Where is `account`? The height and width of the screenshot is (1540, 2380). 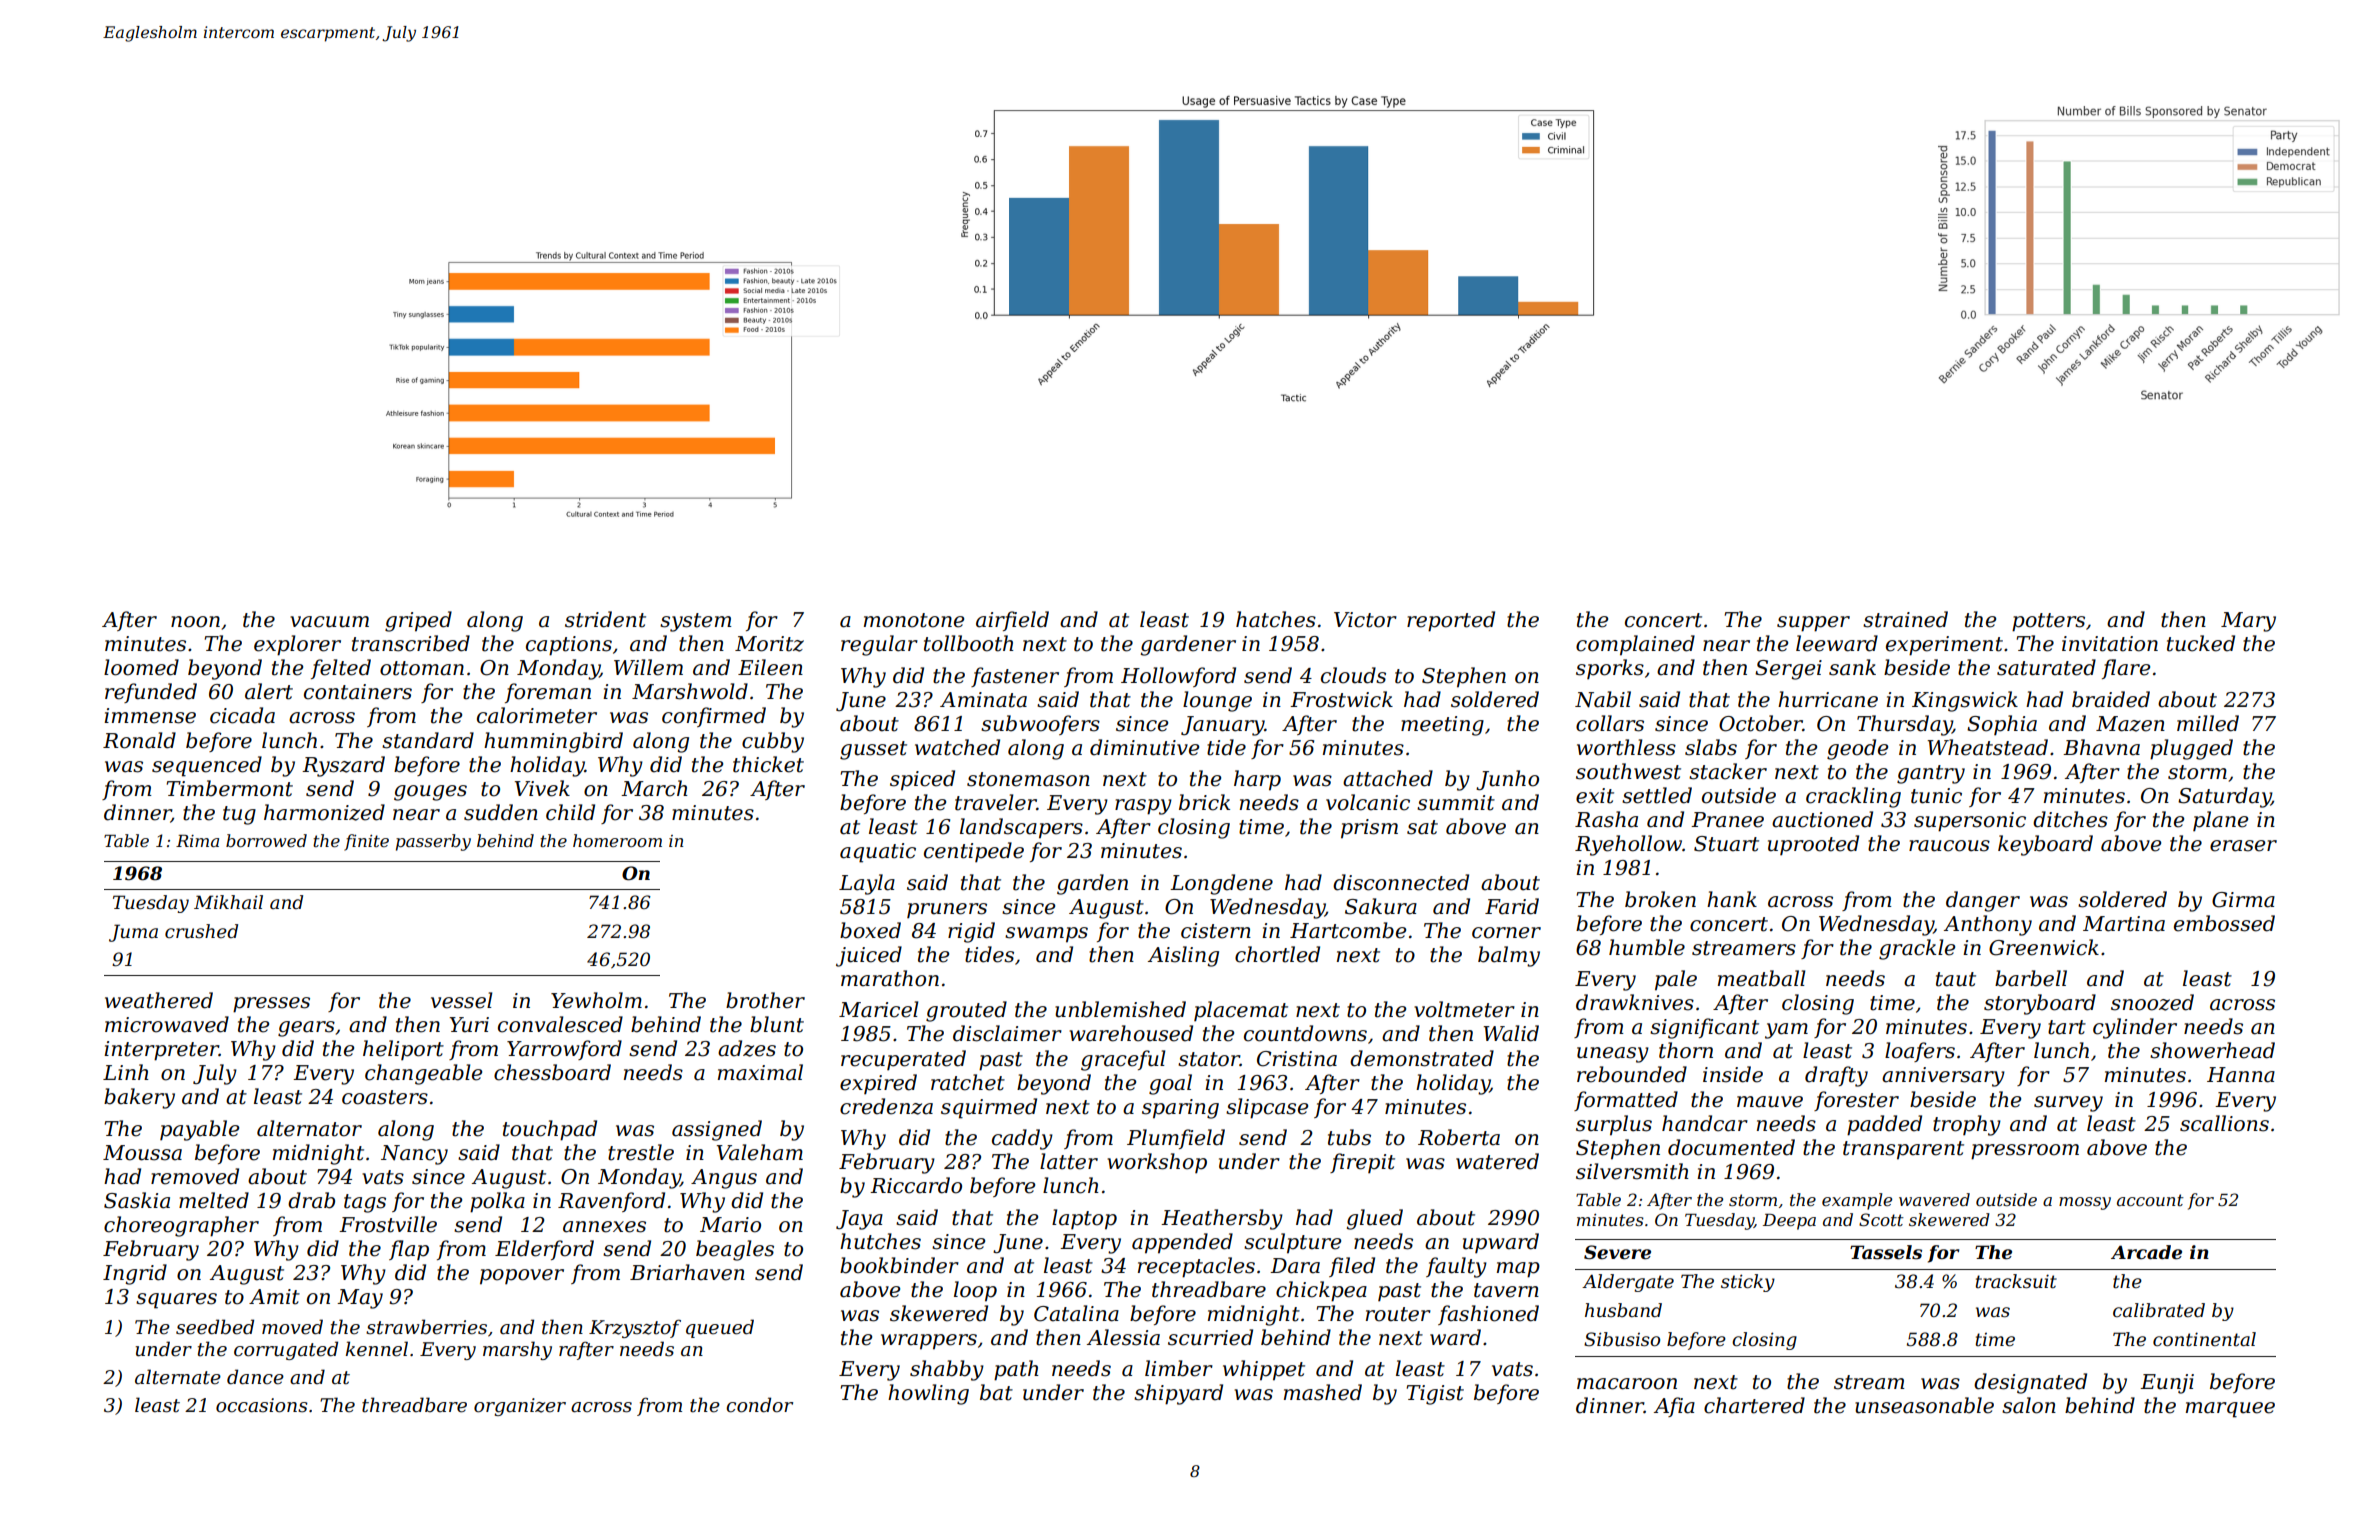
account is located at coordinates (2150, 1200).
